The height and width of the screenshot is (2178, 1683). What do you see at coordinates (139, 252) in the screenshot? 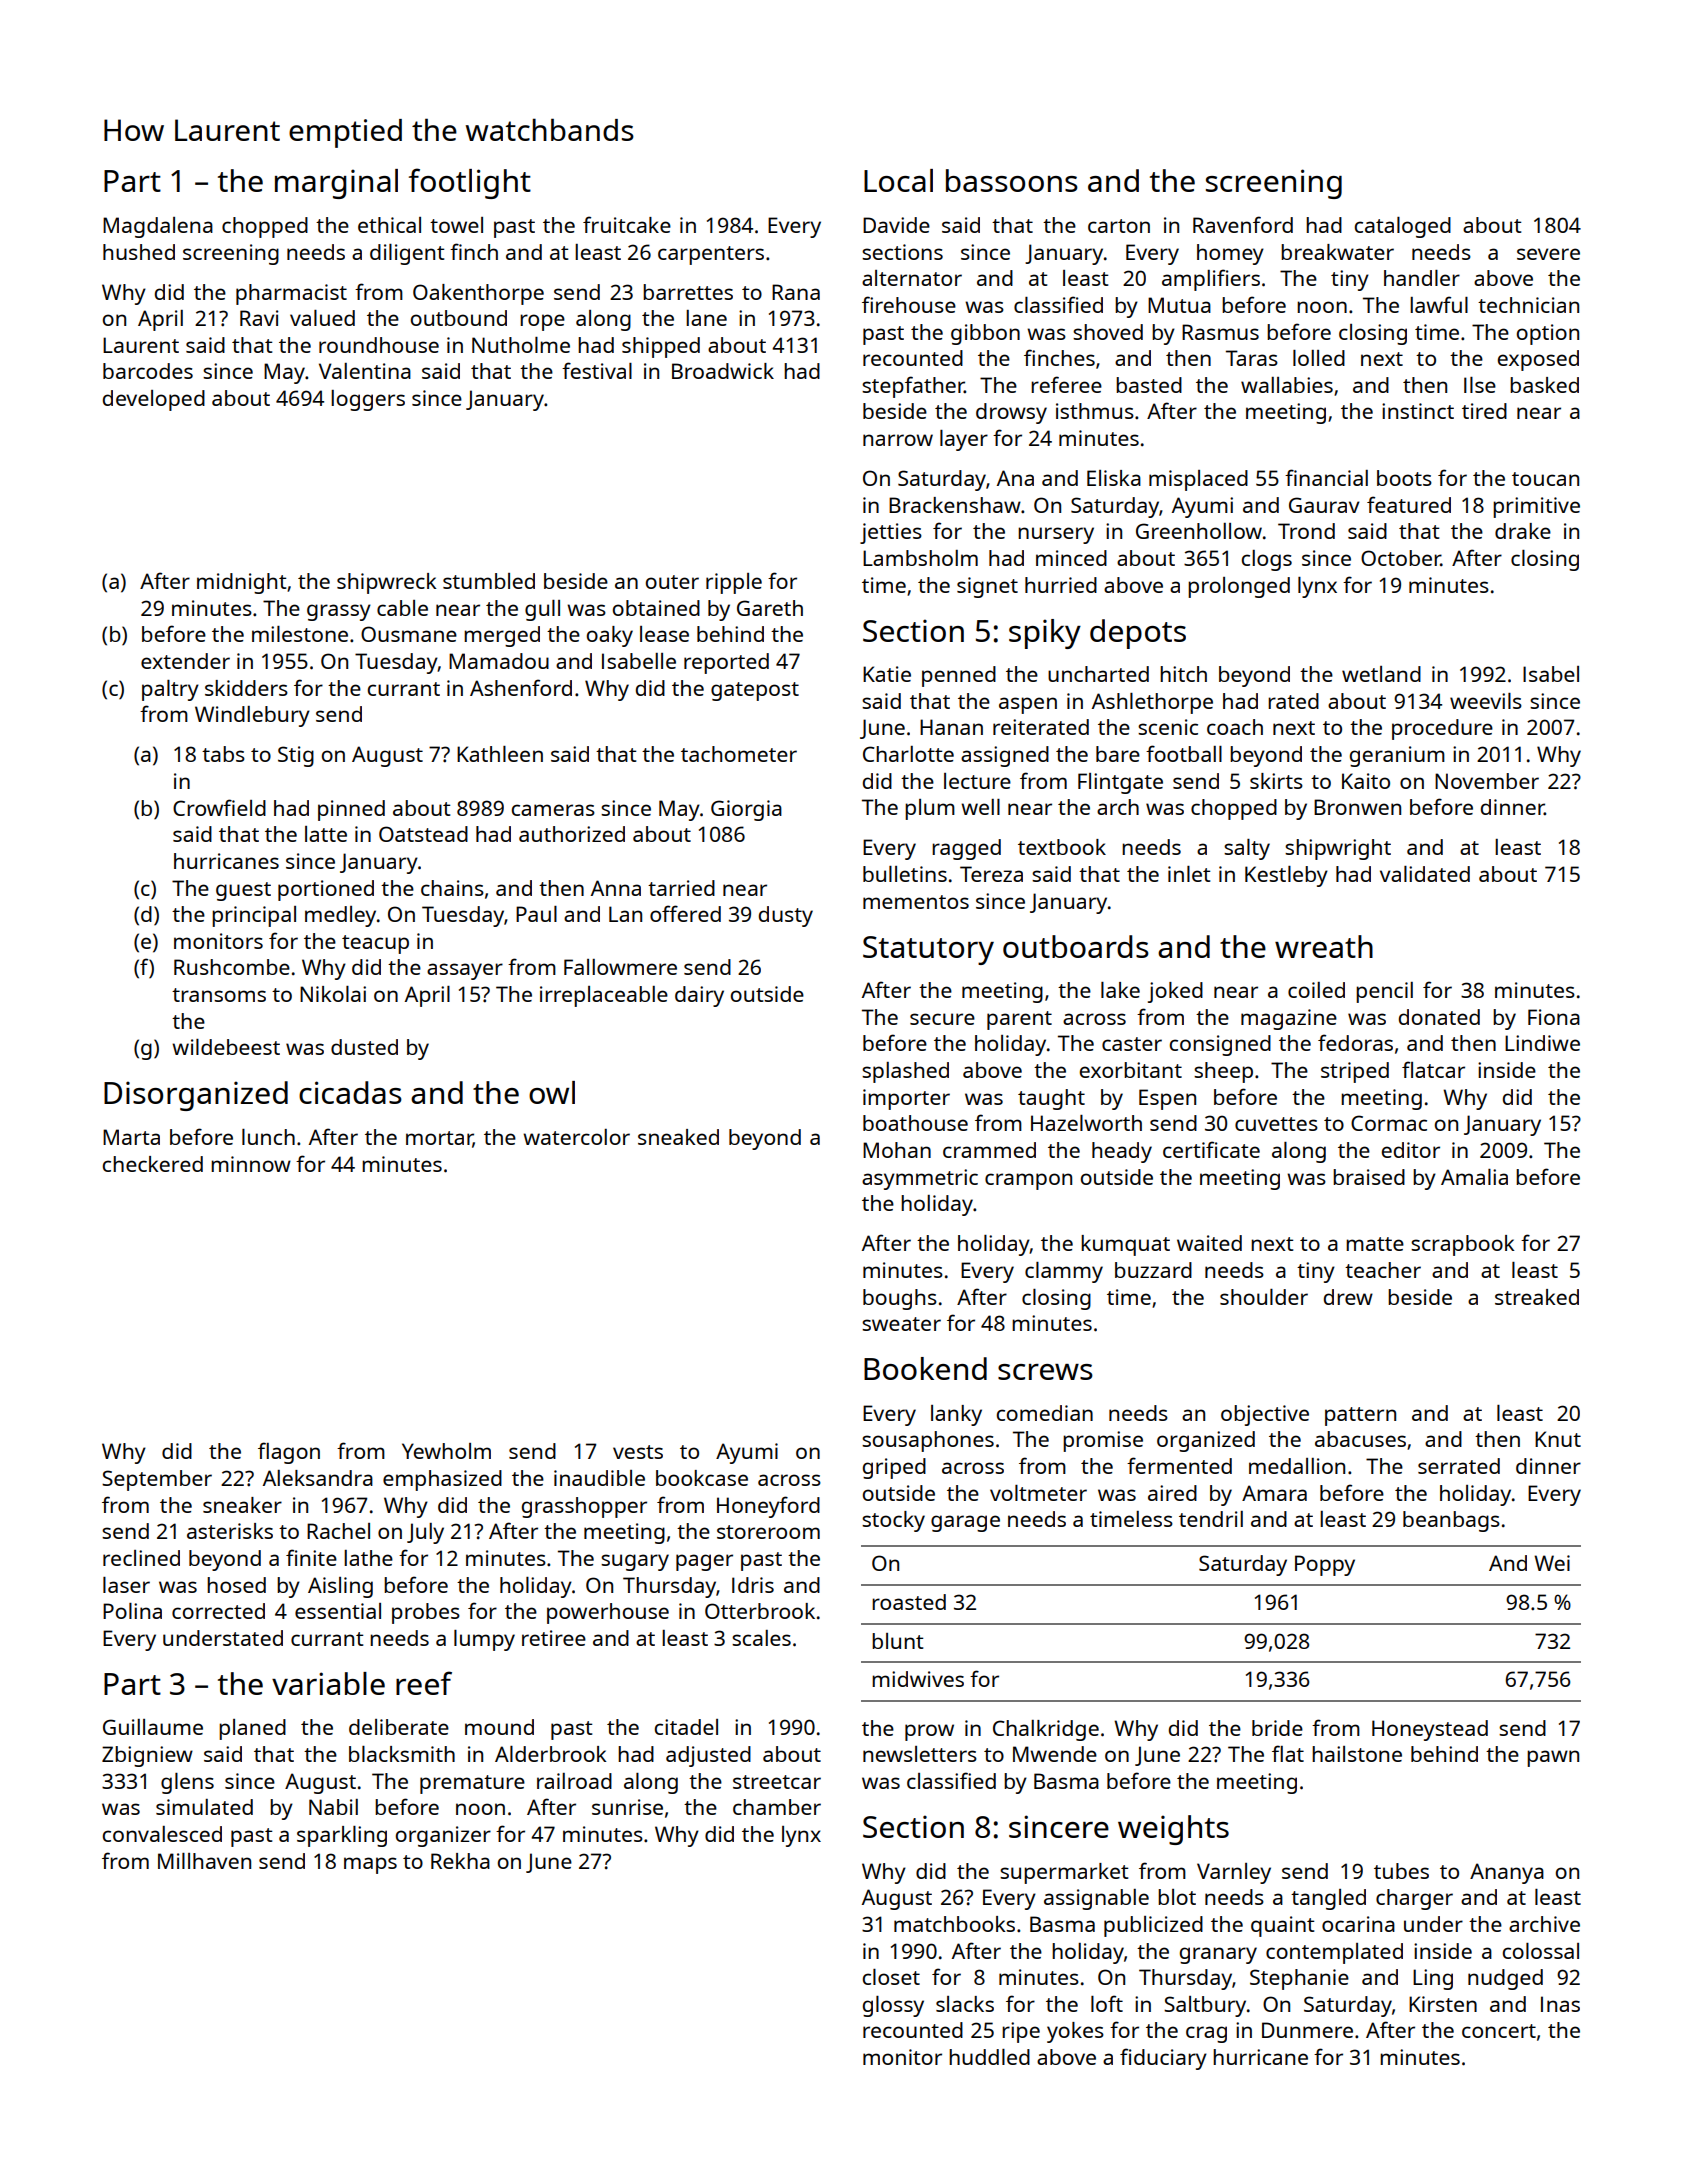
I see `hushed` at bounding box center [139, 252].
